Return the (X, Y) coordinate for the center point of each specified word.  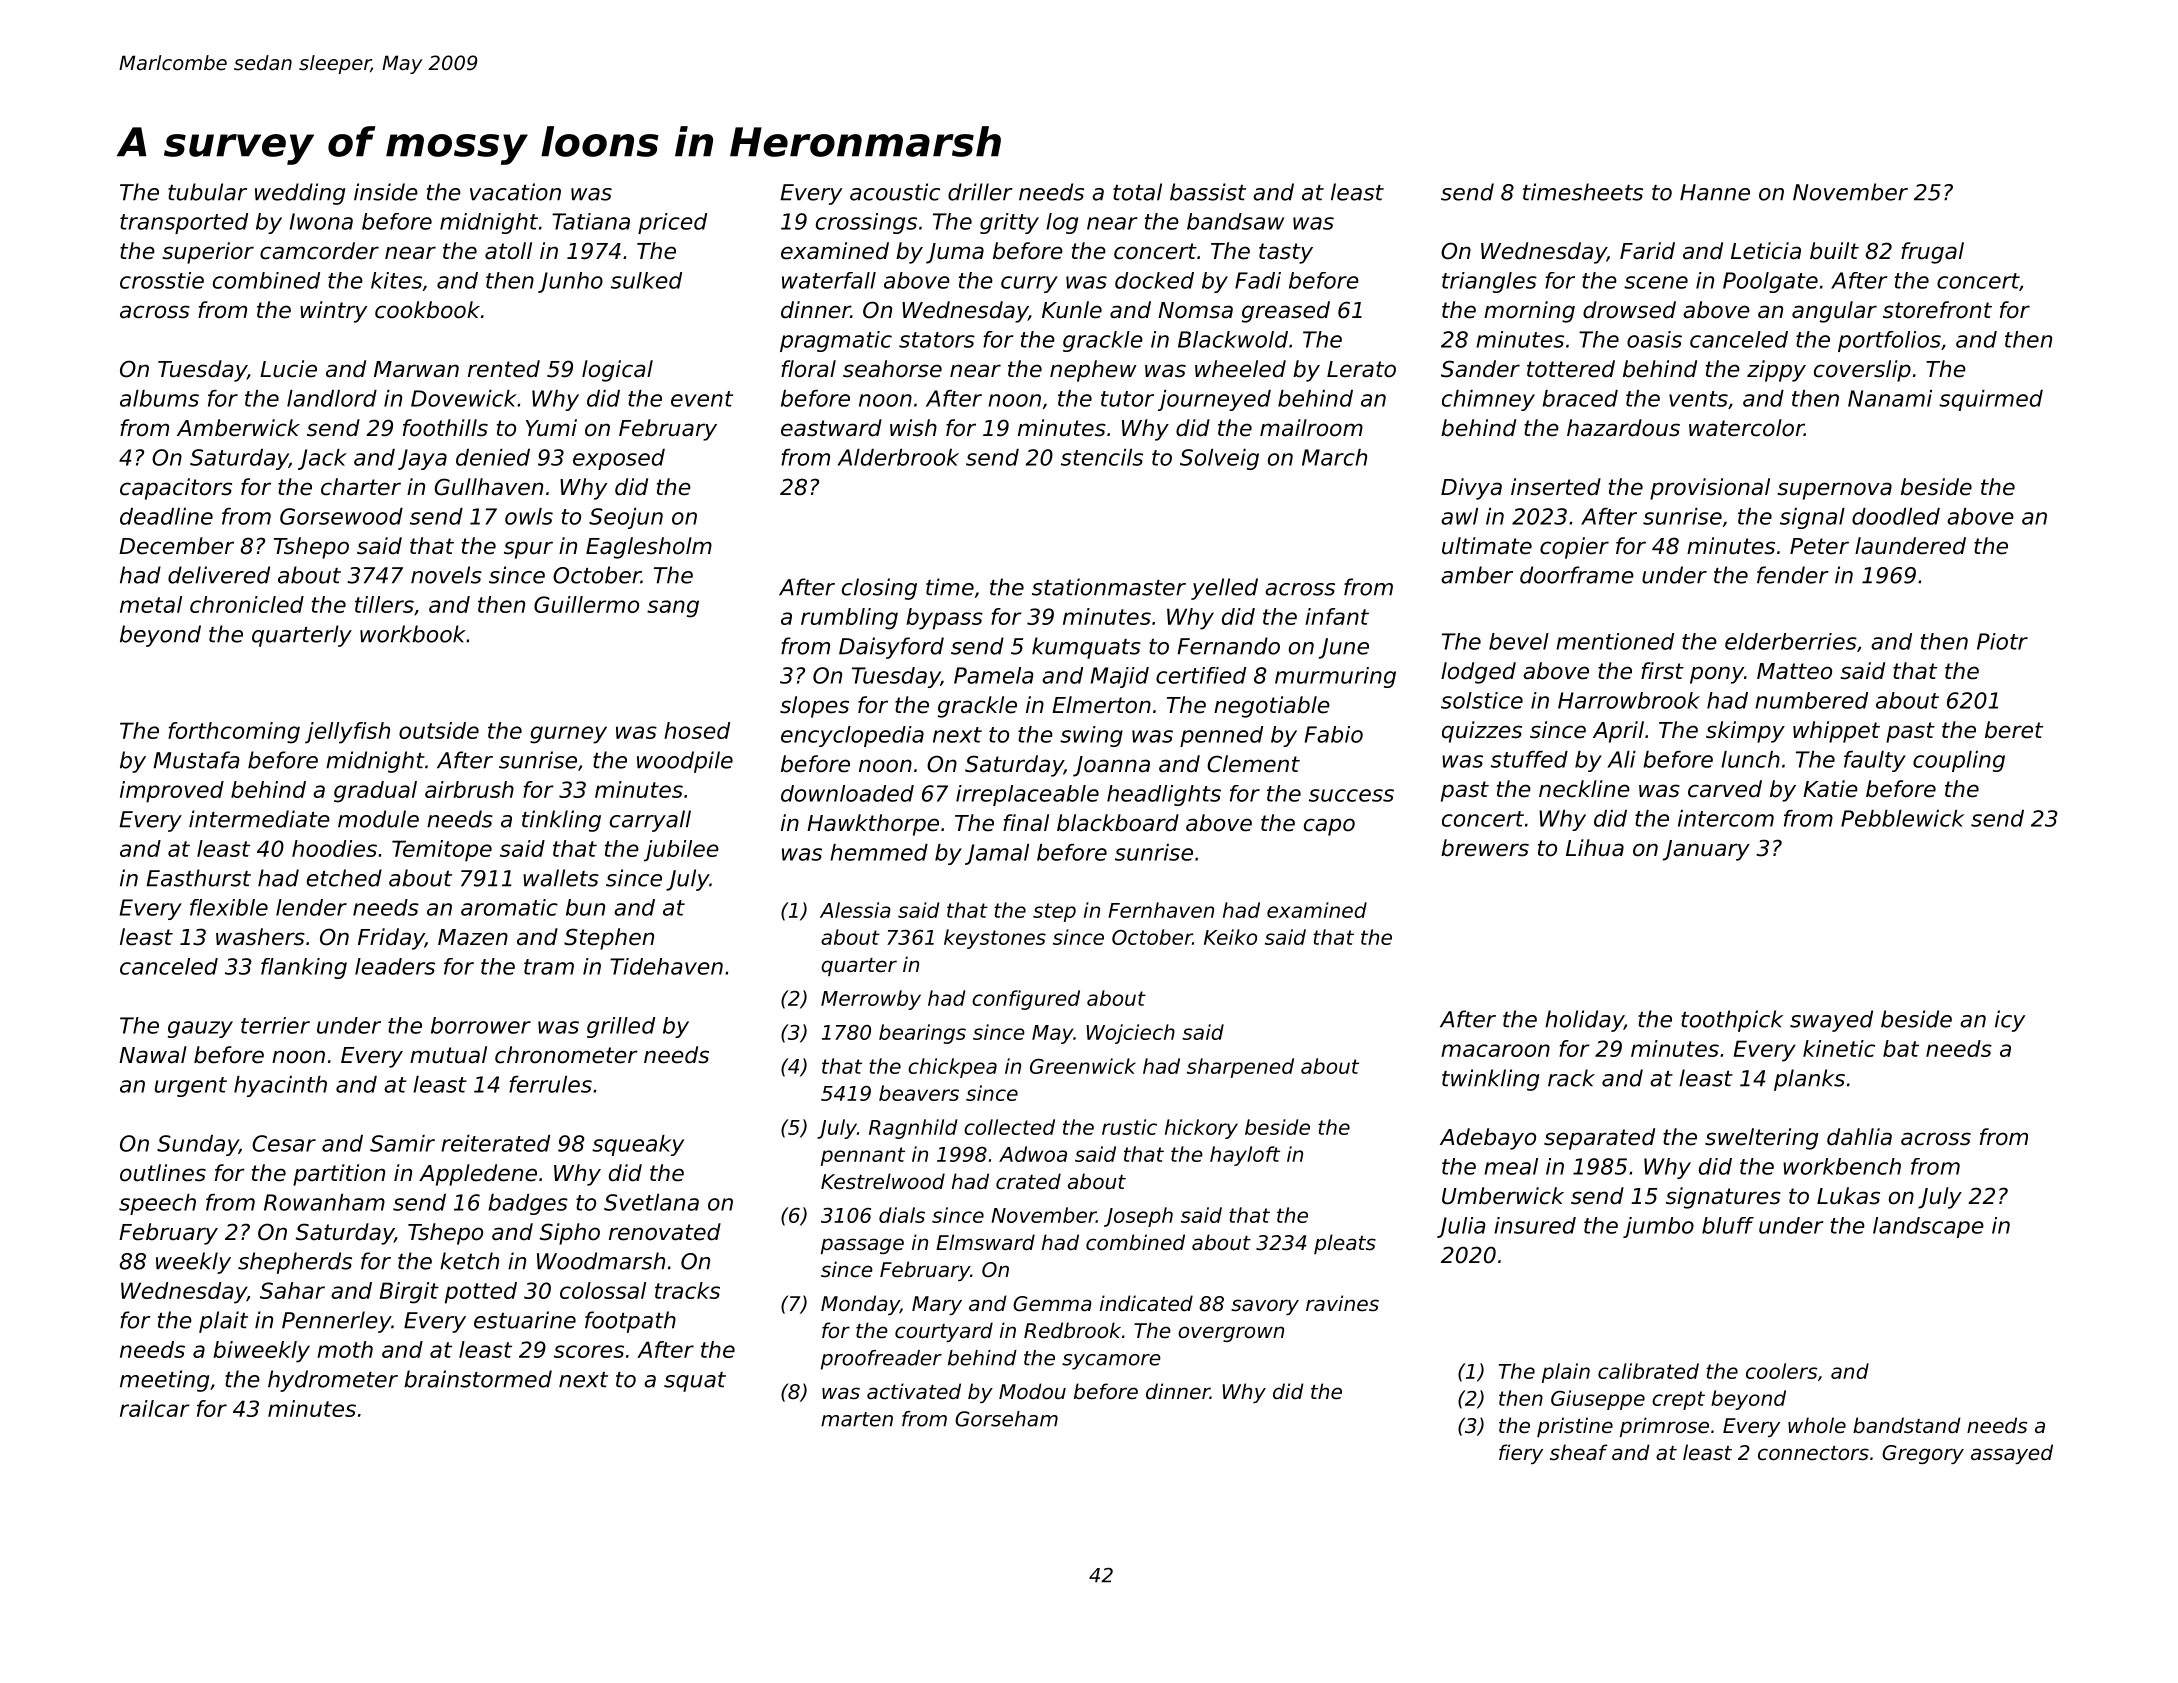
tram (549, 967)
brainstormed (478, 1379)
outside (439, 730)
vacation (515, 192)
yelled (1224, 589)
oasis (1654, 339)
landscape (1928, 1227)
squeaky (638, 1145)
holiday (1584, 1021)
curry (1029, 284)
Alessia (855, 910)
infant (1337, 616)
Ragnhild (913, 1129)
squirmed (1991, 400)
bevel (1519, 641)
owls (529, 516)
